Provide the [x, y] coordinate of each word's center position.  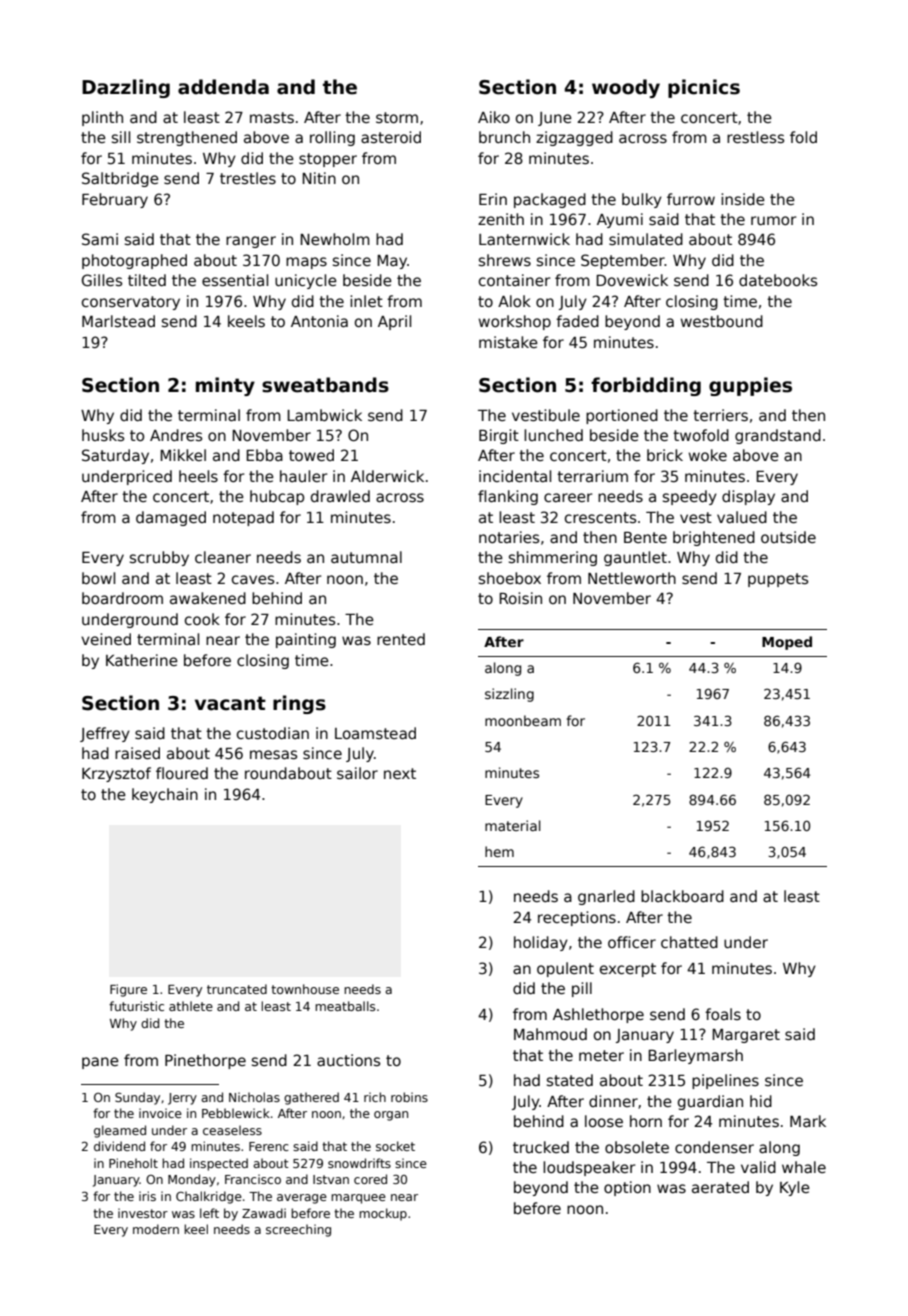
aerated [720, 1187]
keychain [165, 795]
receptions [577, 918]
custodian [273, 733]
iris [147, 1196]
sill [121, 137]
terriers [720, 415]
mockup [383, 1214]
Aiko [494, 117]
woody [626, 88]
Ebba [264, 455]
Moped [787, 643]
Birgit [499, 436]
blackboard [682, 896]
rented [401, 639]
